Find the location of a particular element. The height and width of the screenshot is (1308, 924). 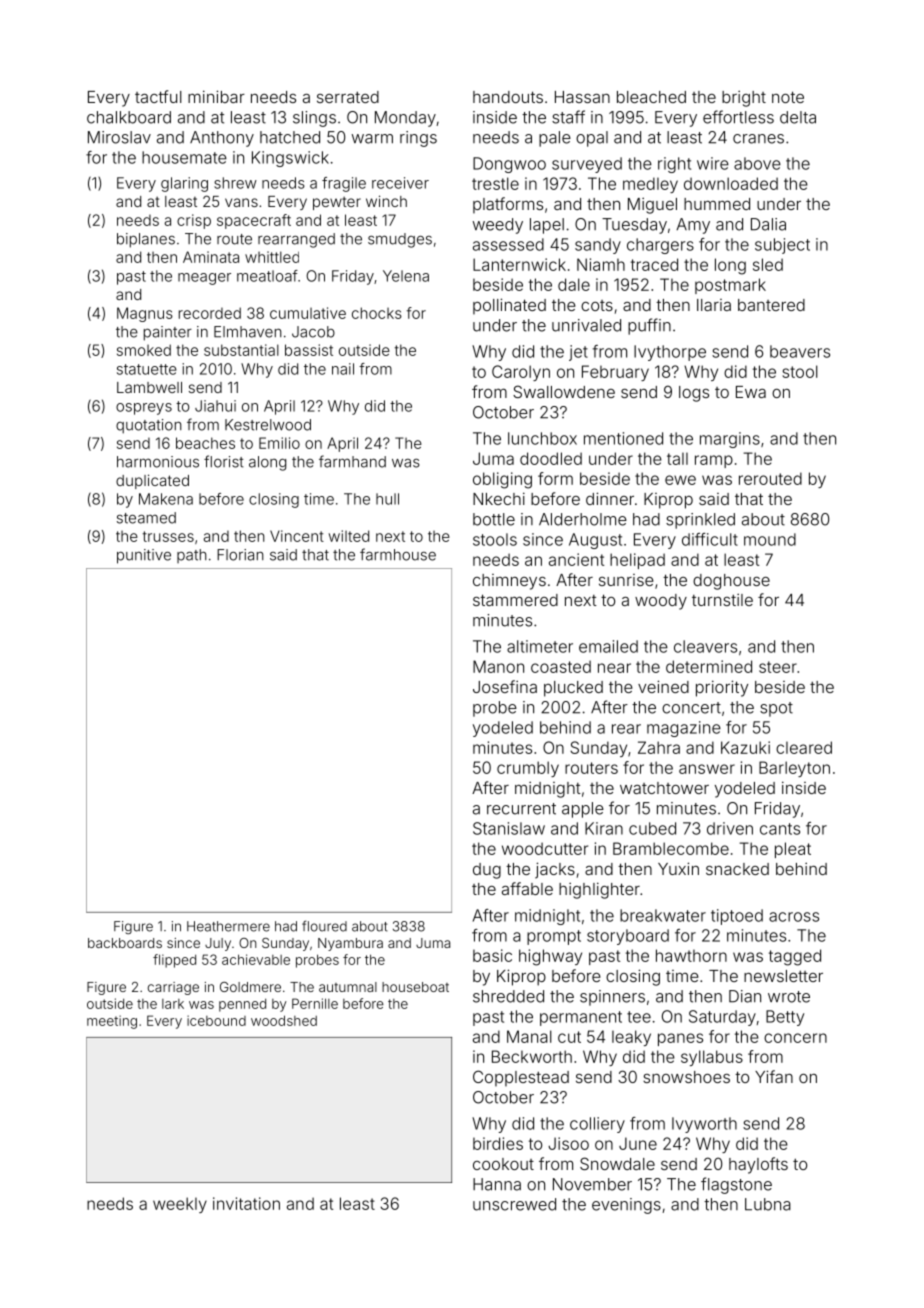

backboards is located at coordinates (125, 943).
